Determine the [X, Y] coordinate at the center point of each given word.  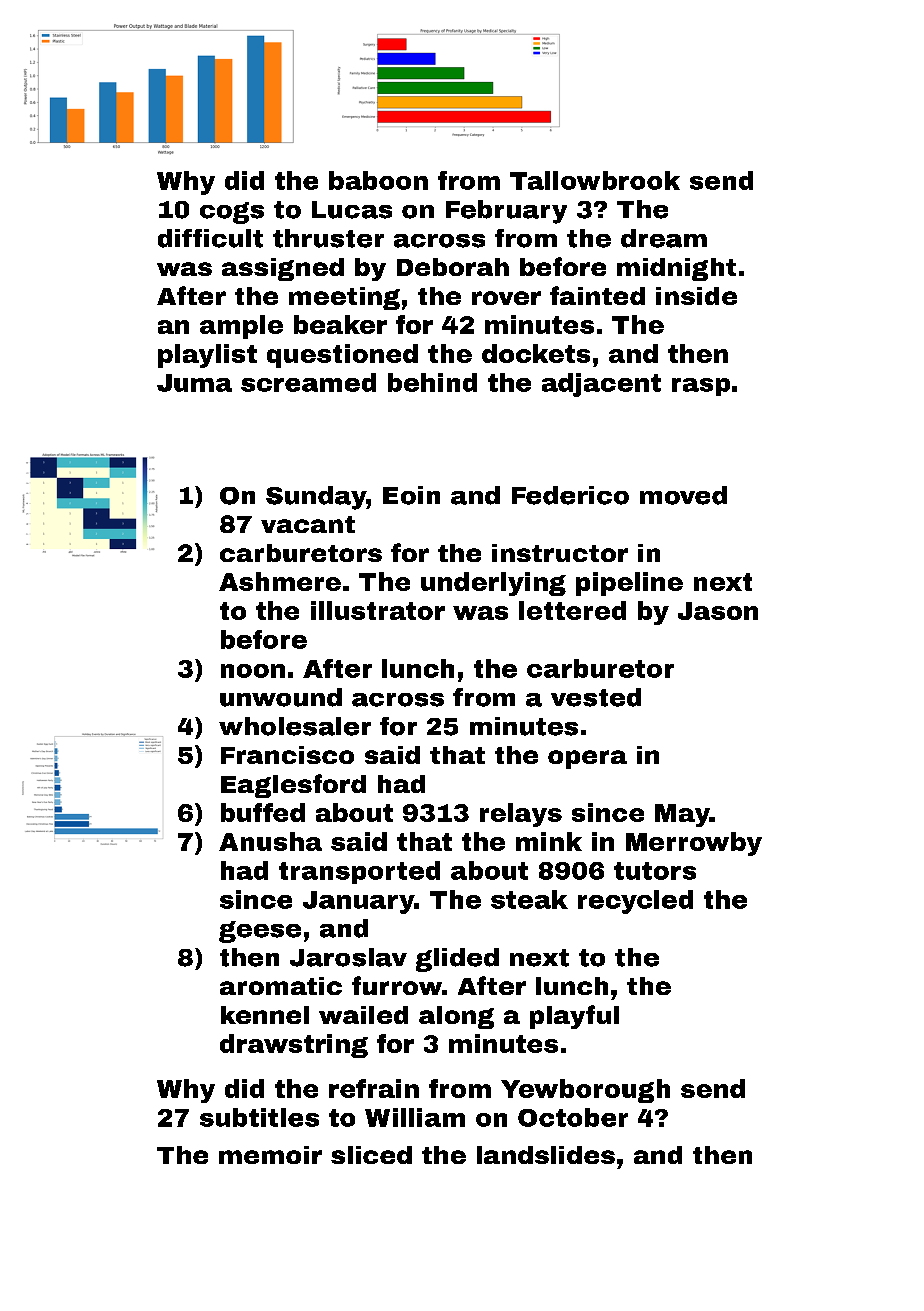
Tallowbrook [595, 180]
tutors [655, 871]
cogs [232, 213]
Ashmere [280, 581]
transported [359, 872]
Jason [718, 611]
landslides [546, 1155]
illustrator [378, 610]
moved [683, 495]
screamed [308, 382]
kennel [265, 1015]
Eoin [411, 495]
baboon [378, 180]
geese [260, 932]
